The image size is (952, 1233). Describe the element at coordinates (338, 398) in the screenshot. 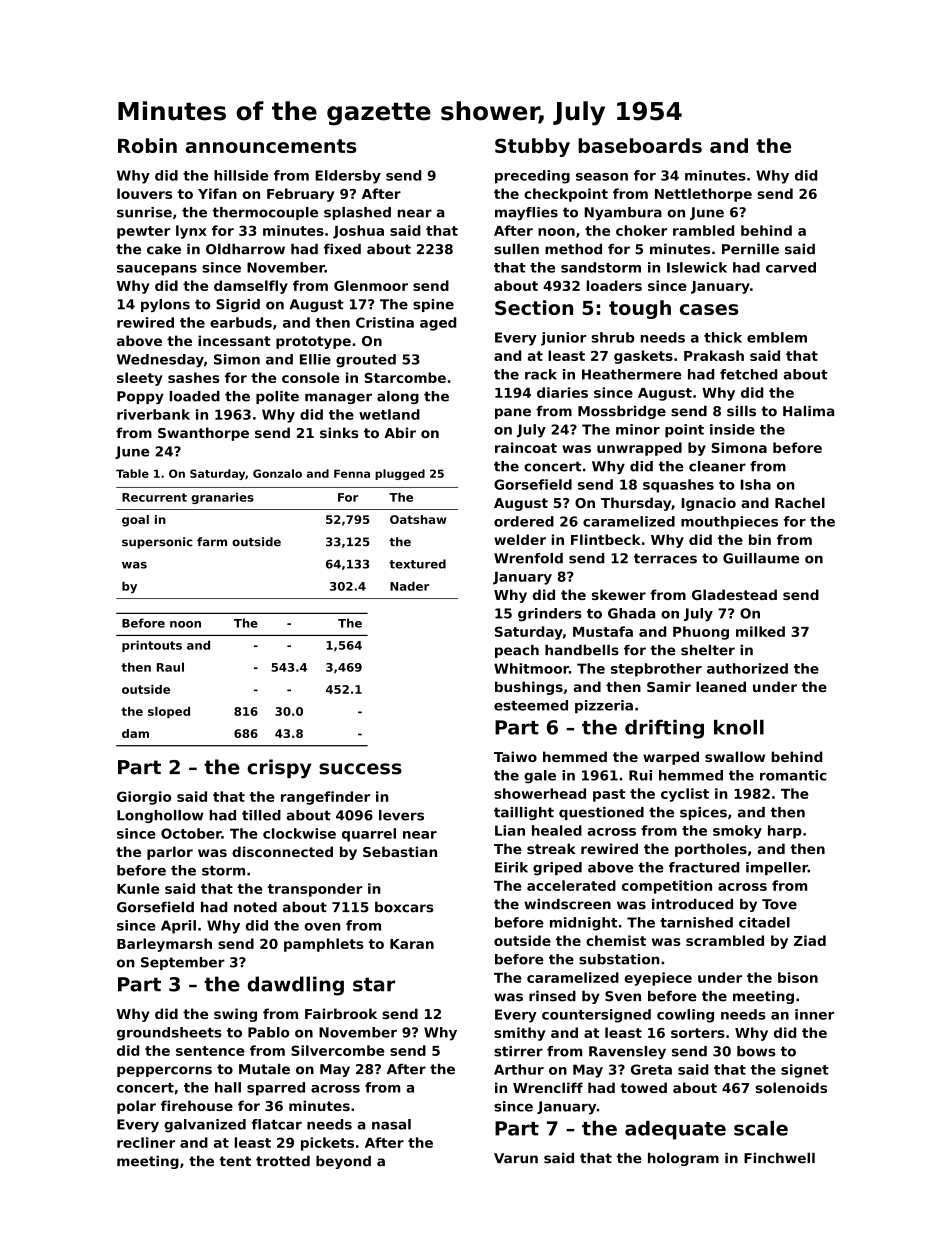

I see `manager` at that location.
